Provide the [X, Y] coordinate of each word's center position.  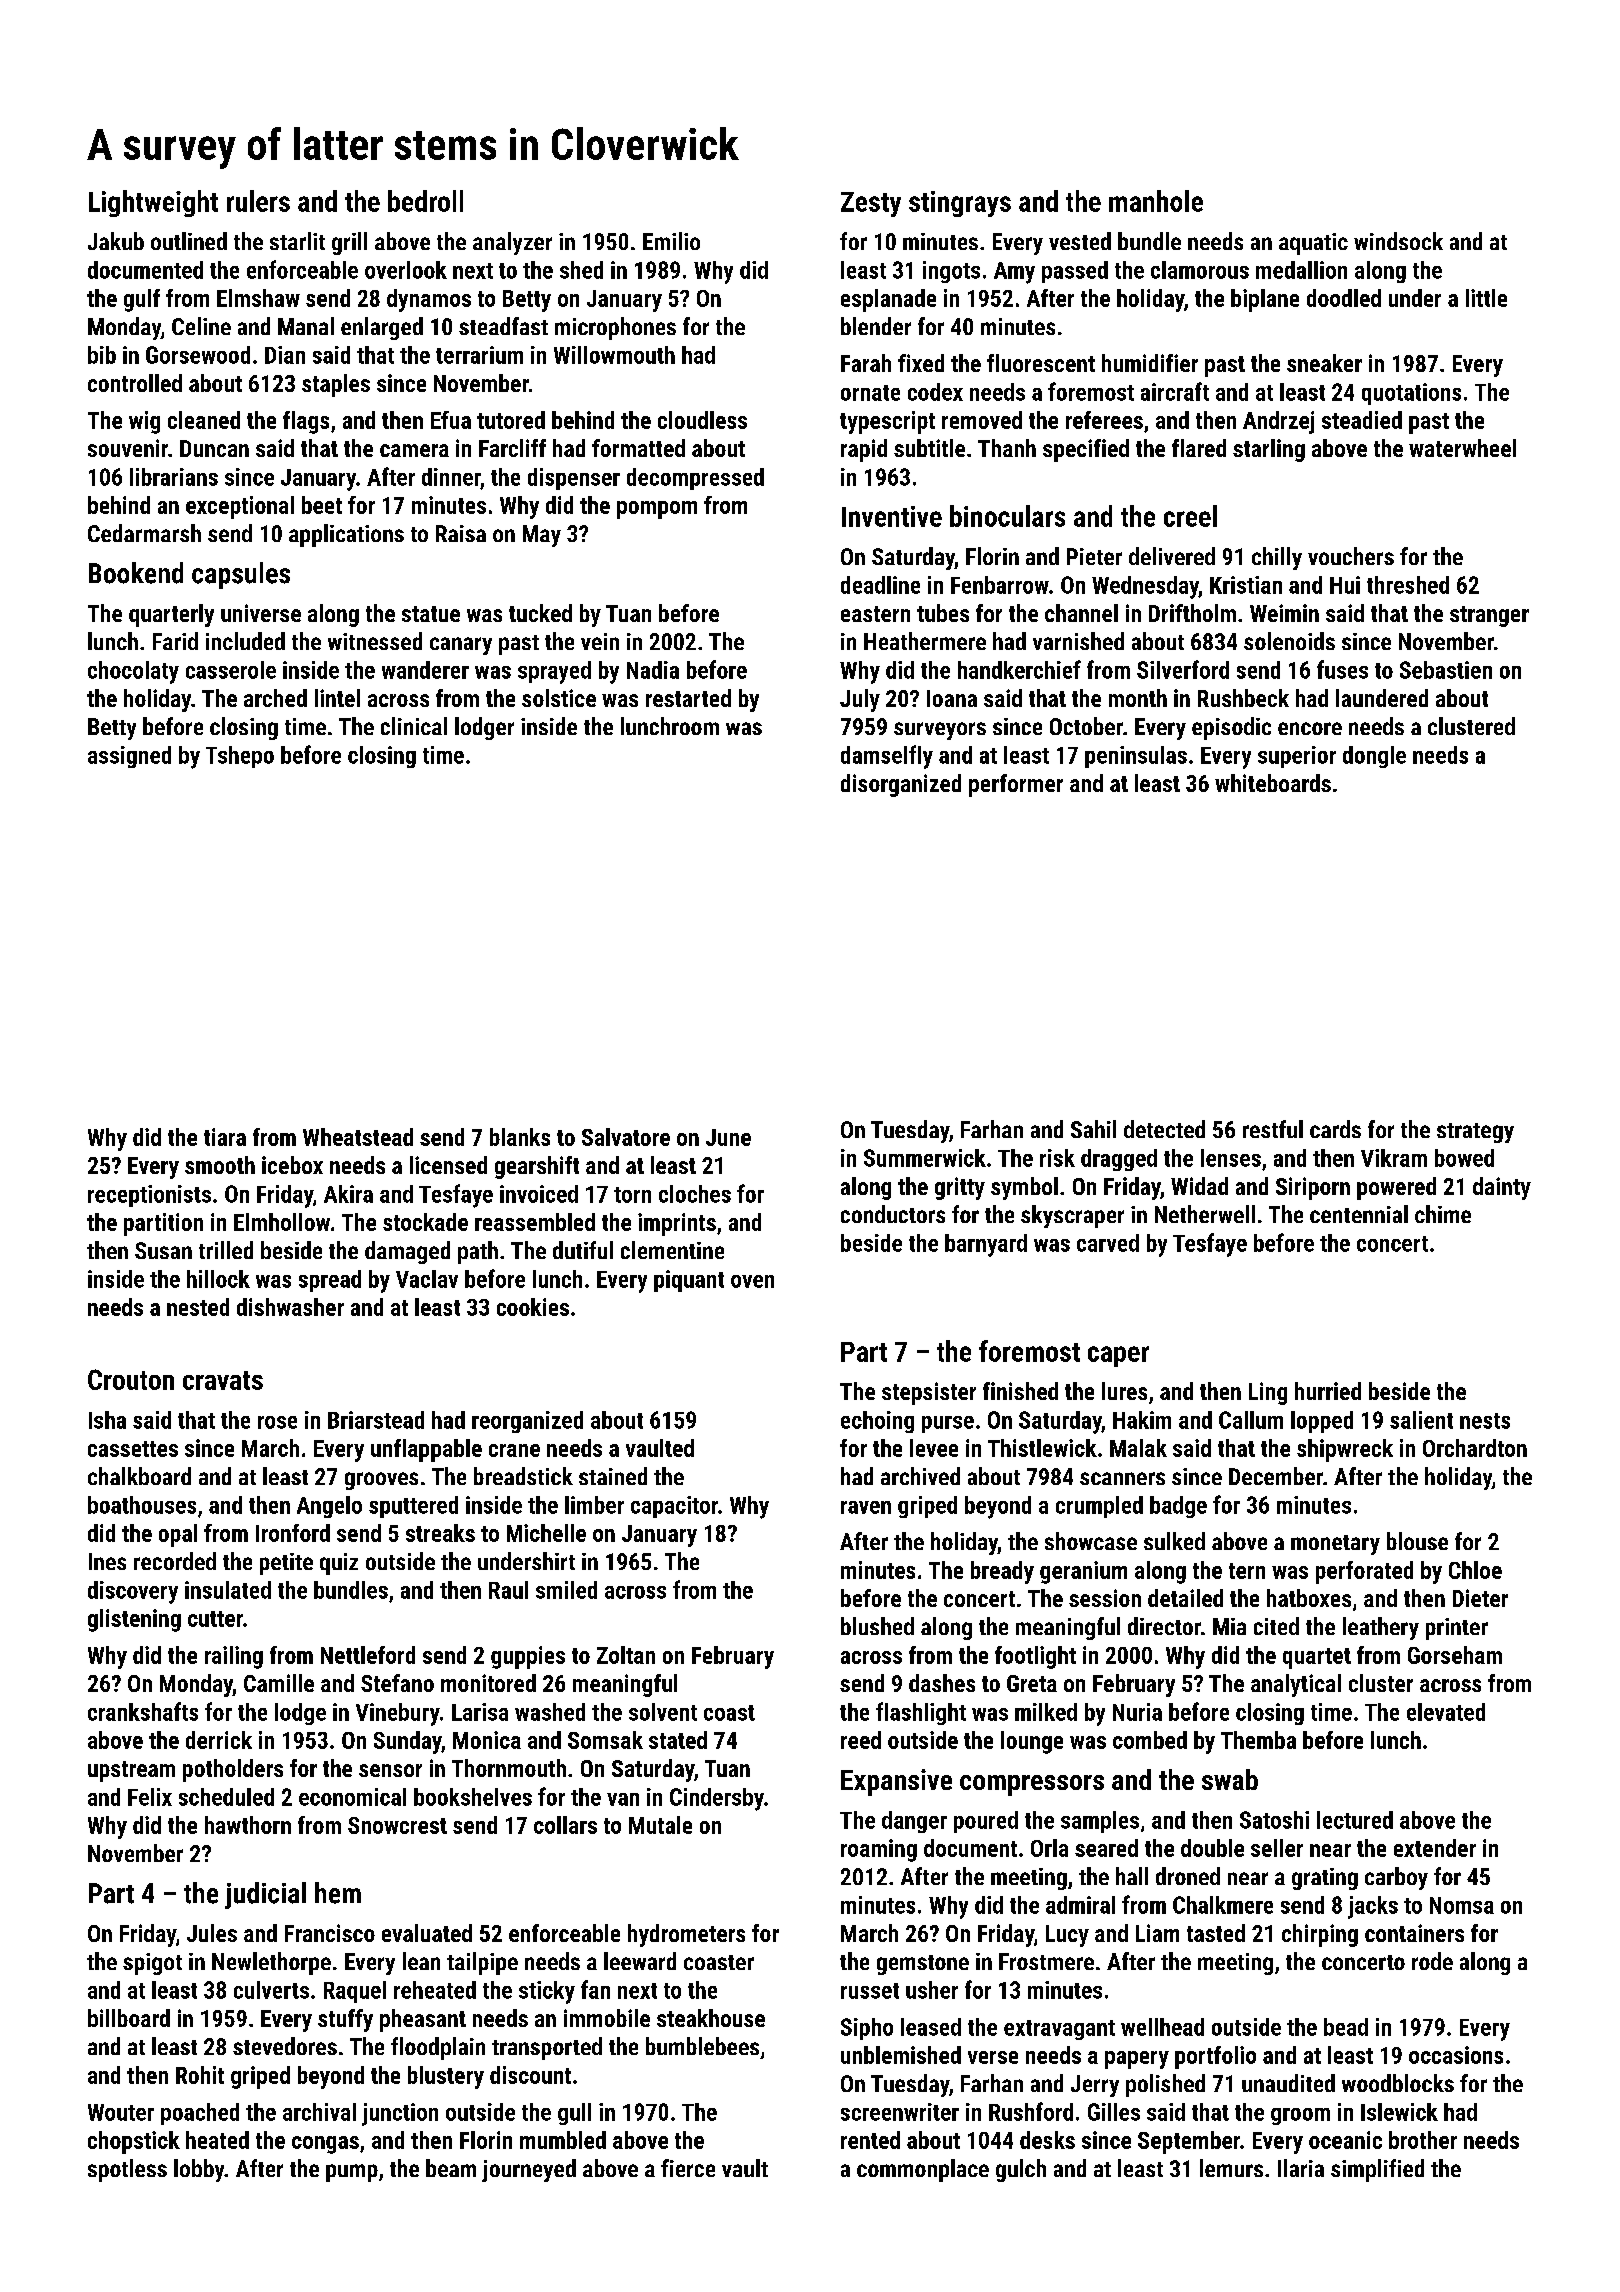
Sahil [1093, 1129]
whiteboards [1273, 783]
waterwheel [1462, 448]
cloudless [702, 420]
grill [349, 243]
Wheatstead [358, 1137]
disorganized [901, 785]
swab [1230, 1779]
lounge [1032, 1742]
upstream [131, 1771]
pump [352, 2173]
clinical [414, 726]
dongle [1374, 757]
